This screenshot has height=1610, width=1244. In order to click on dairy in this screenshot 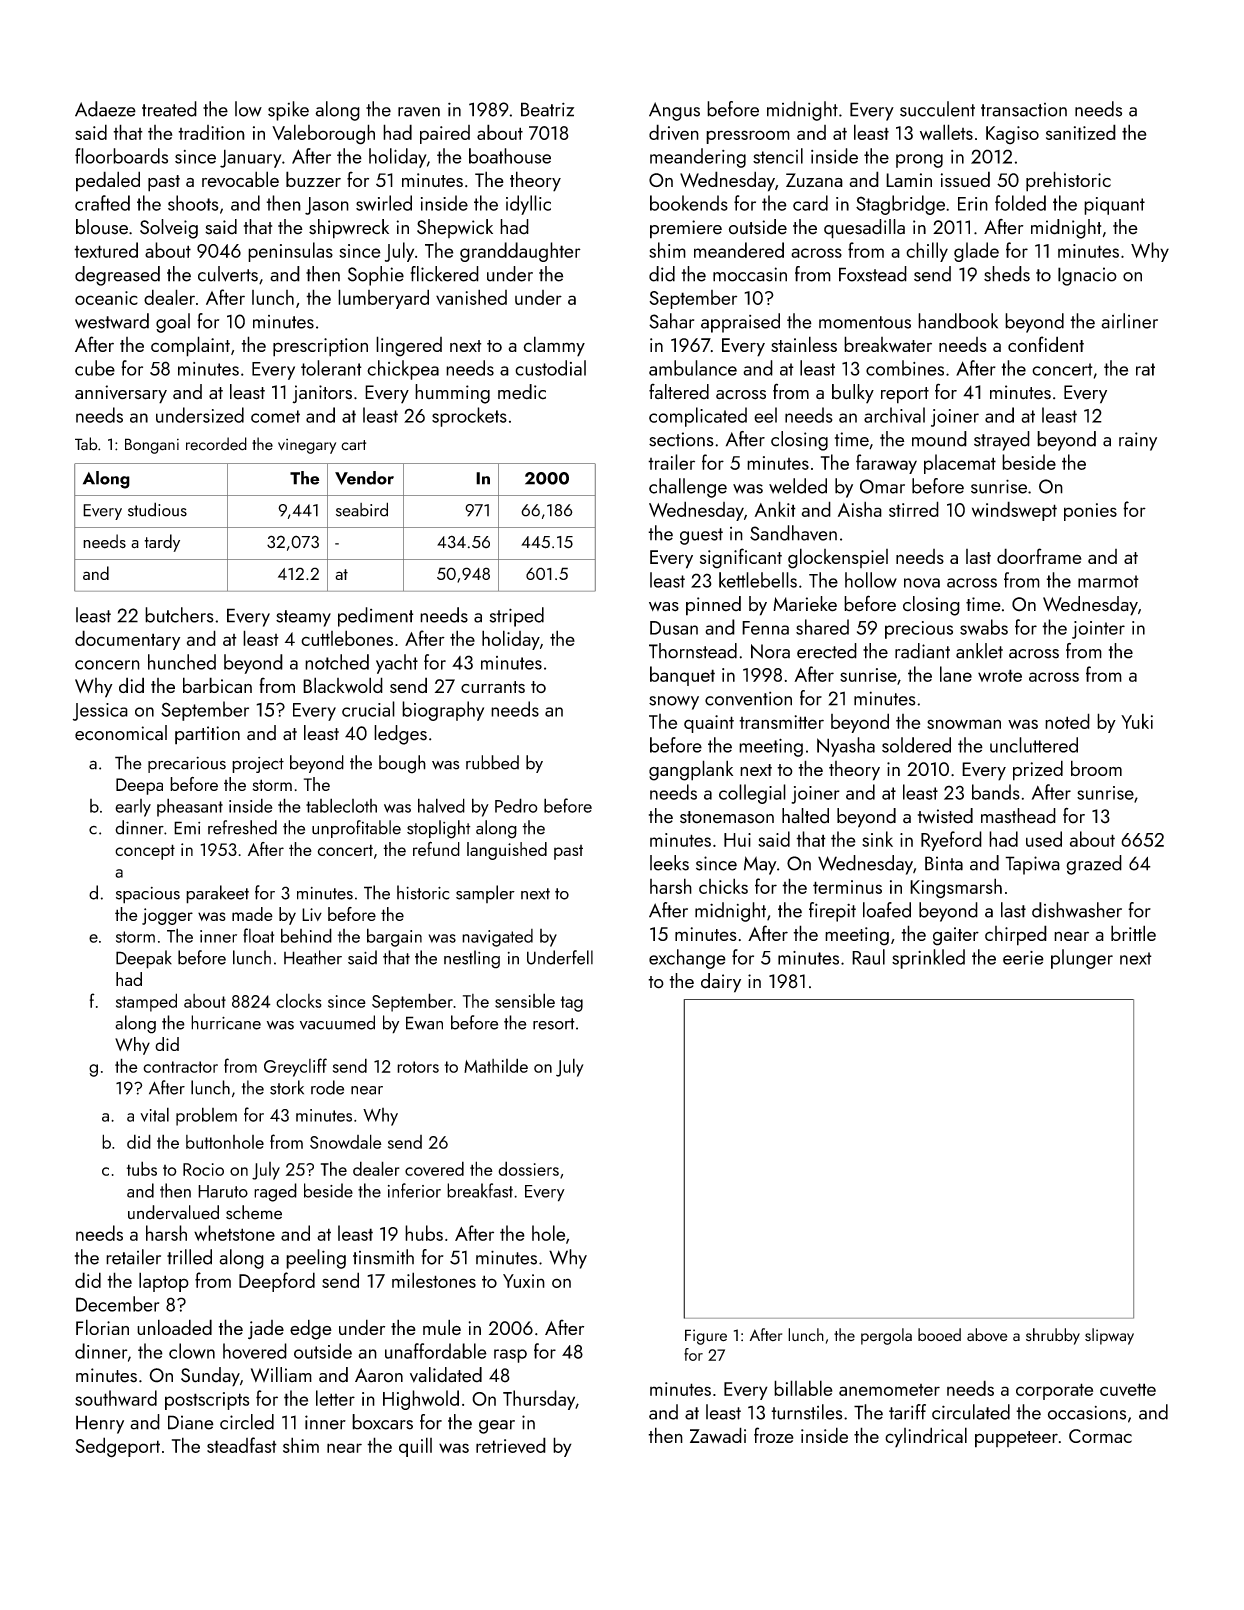, I will do `click(721, 983)`.
